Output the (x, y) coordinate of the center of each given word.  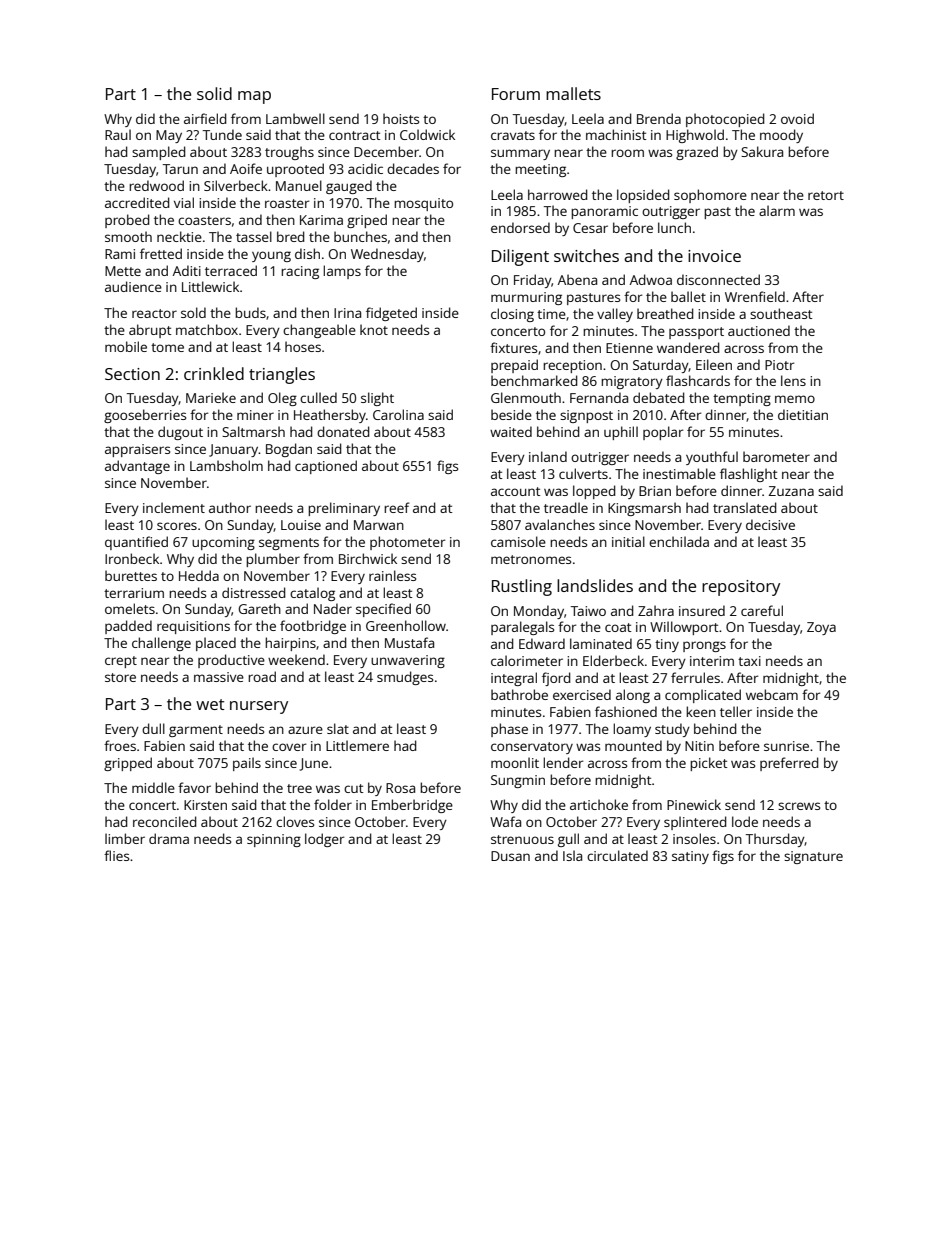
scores (177, 526)
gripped (128, 764)
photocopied (725, 120)
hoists (401, 118)
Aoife (246, 168)
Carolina (398, 414)
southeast (781, 313)
